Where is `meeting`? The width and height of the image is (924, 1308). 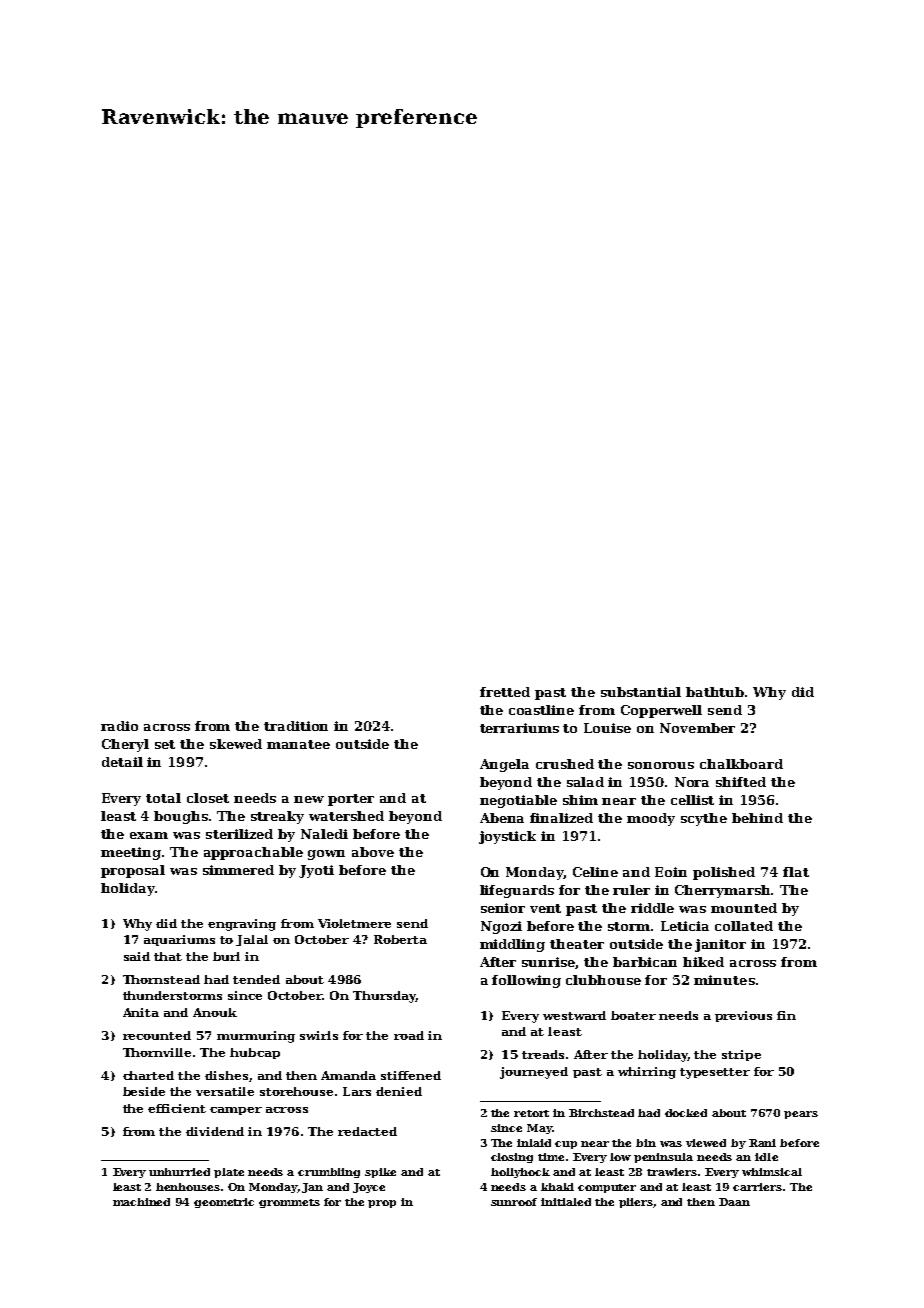 meeting is located at coordinates (131, 853).
